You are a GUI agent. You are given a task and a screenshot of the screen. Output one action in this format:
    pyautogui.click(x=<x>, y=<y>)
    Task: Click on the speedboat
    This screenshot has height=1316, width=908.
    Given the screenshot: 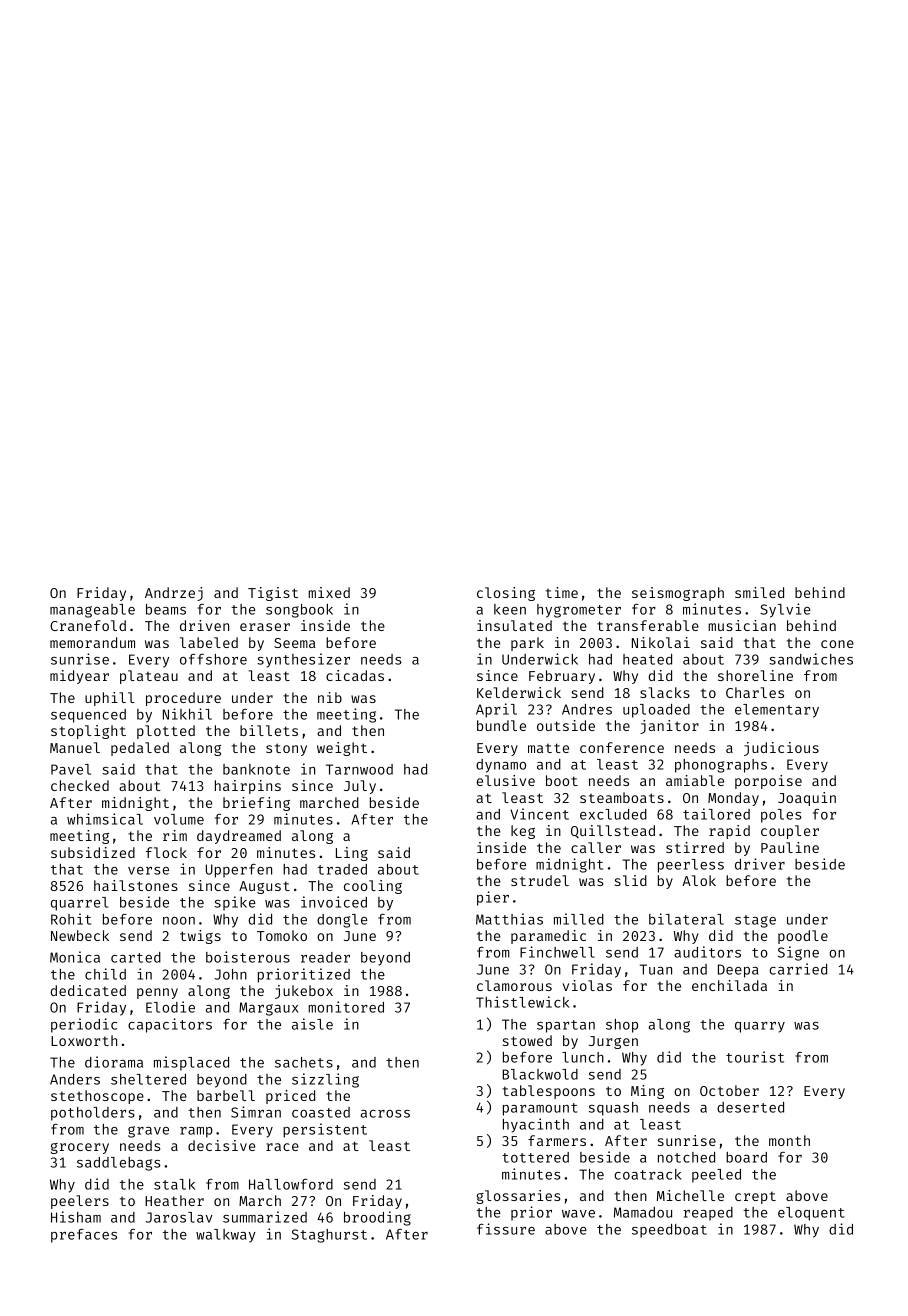 What is the action you would take?
    pyautogui.click(x=669, y=1231)
